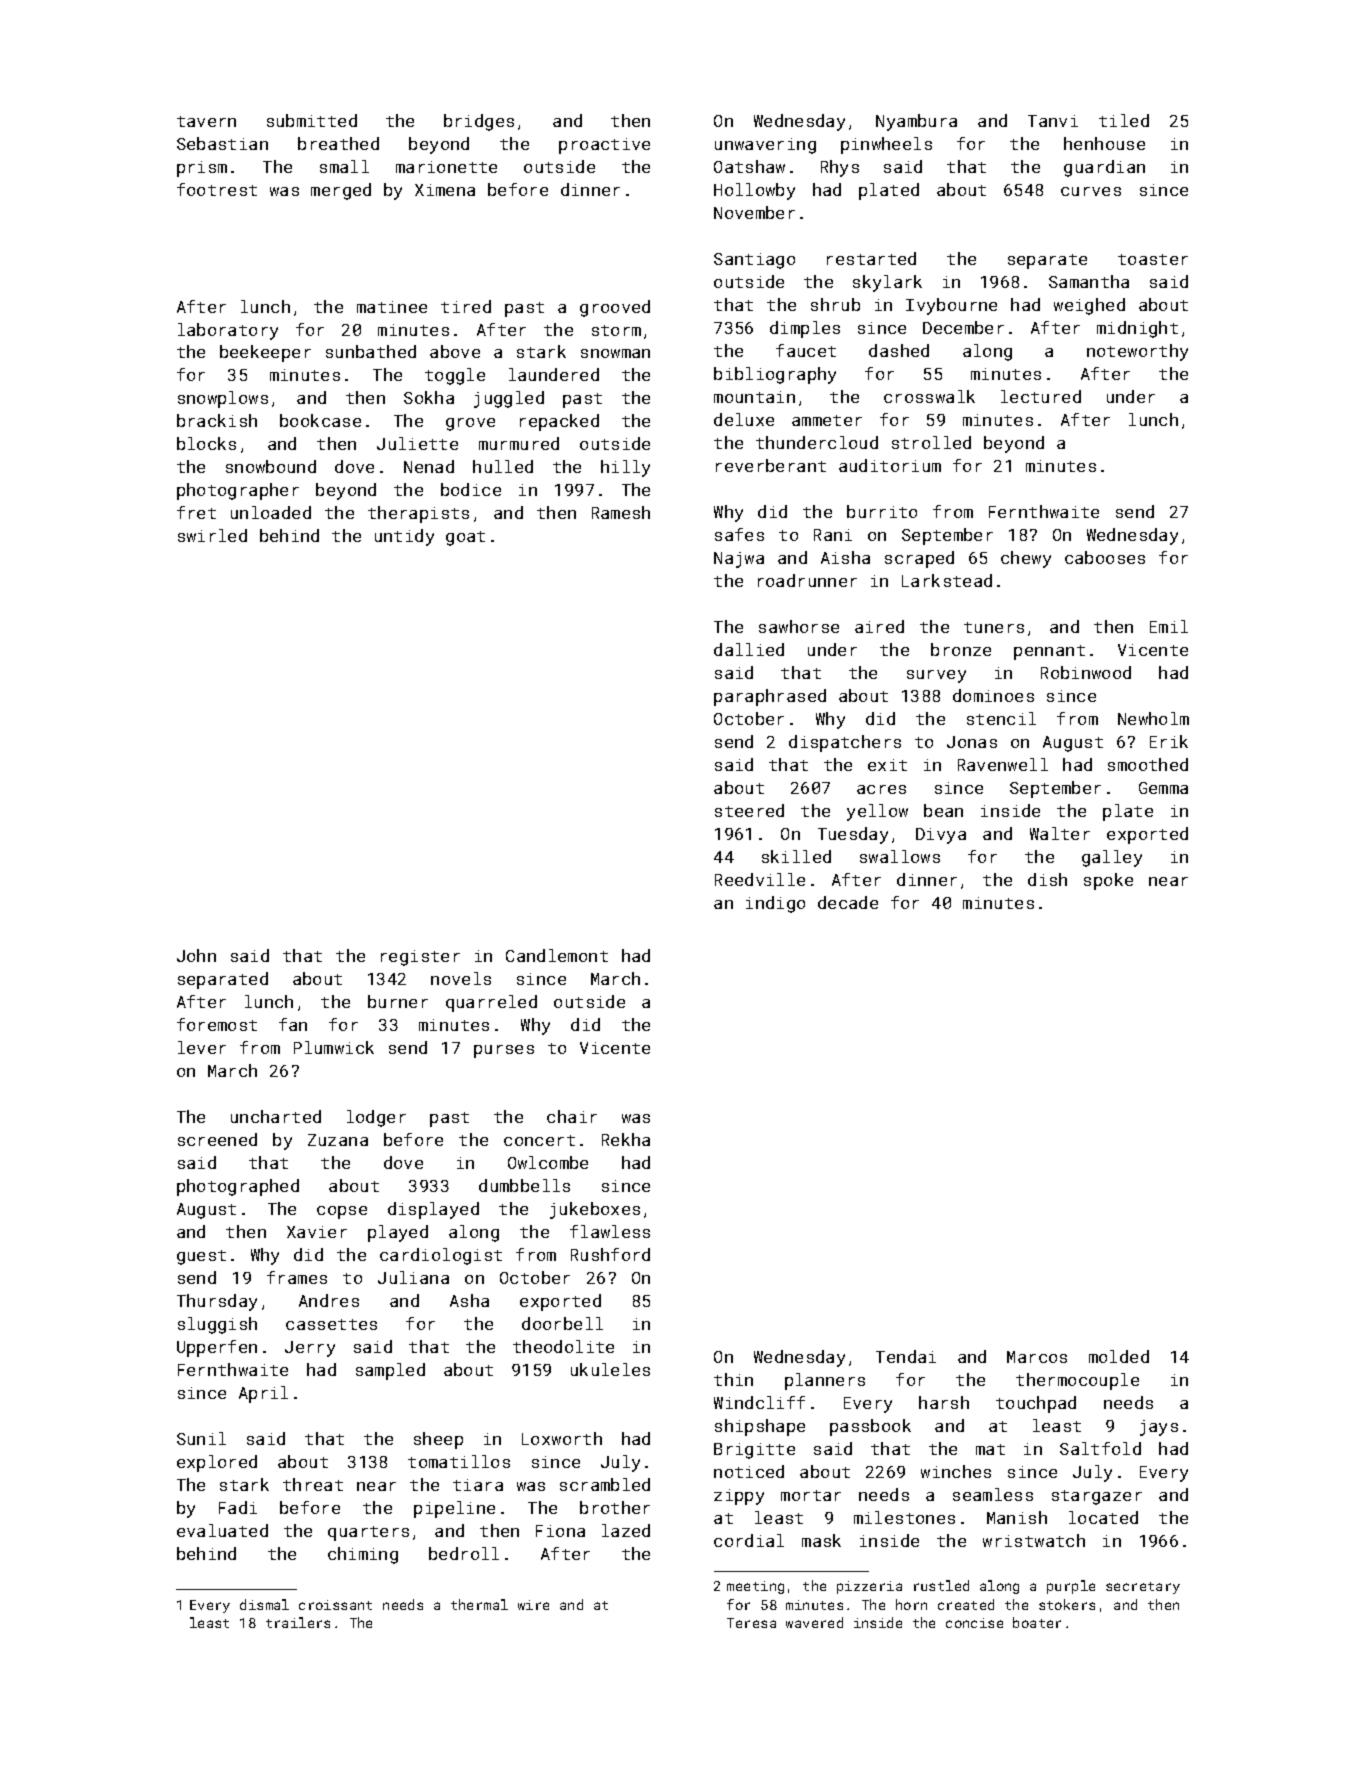 Image resolution: width=1366 pixels, height=1767 pixels. I want to click on Samantha, so click(1089, 281).
